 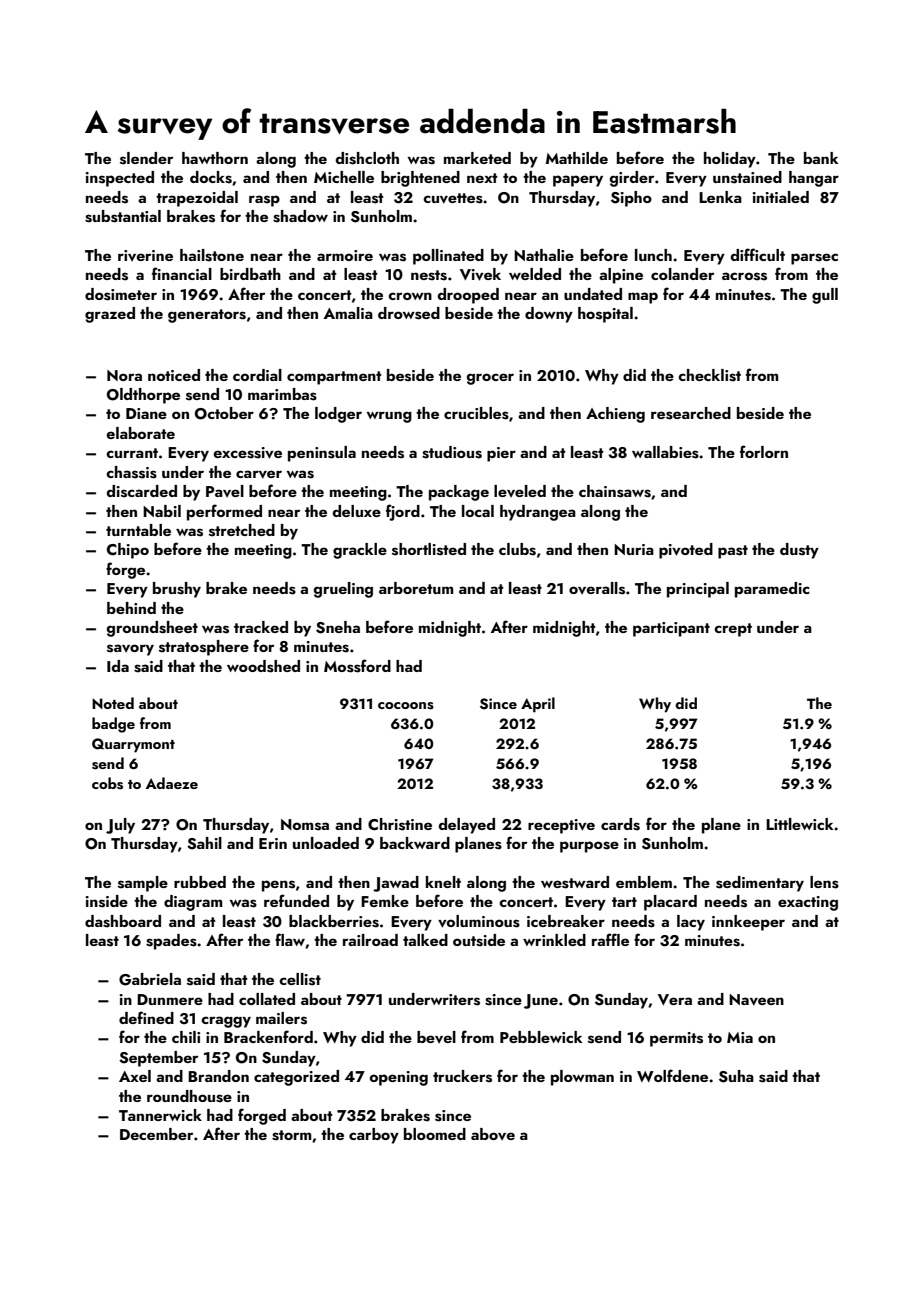 What do you see at coordinates (462, 1076) in the document?
I see `truckers` at bounding box center [462, 1076].
